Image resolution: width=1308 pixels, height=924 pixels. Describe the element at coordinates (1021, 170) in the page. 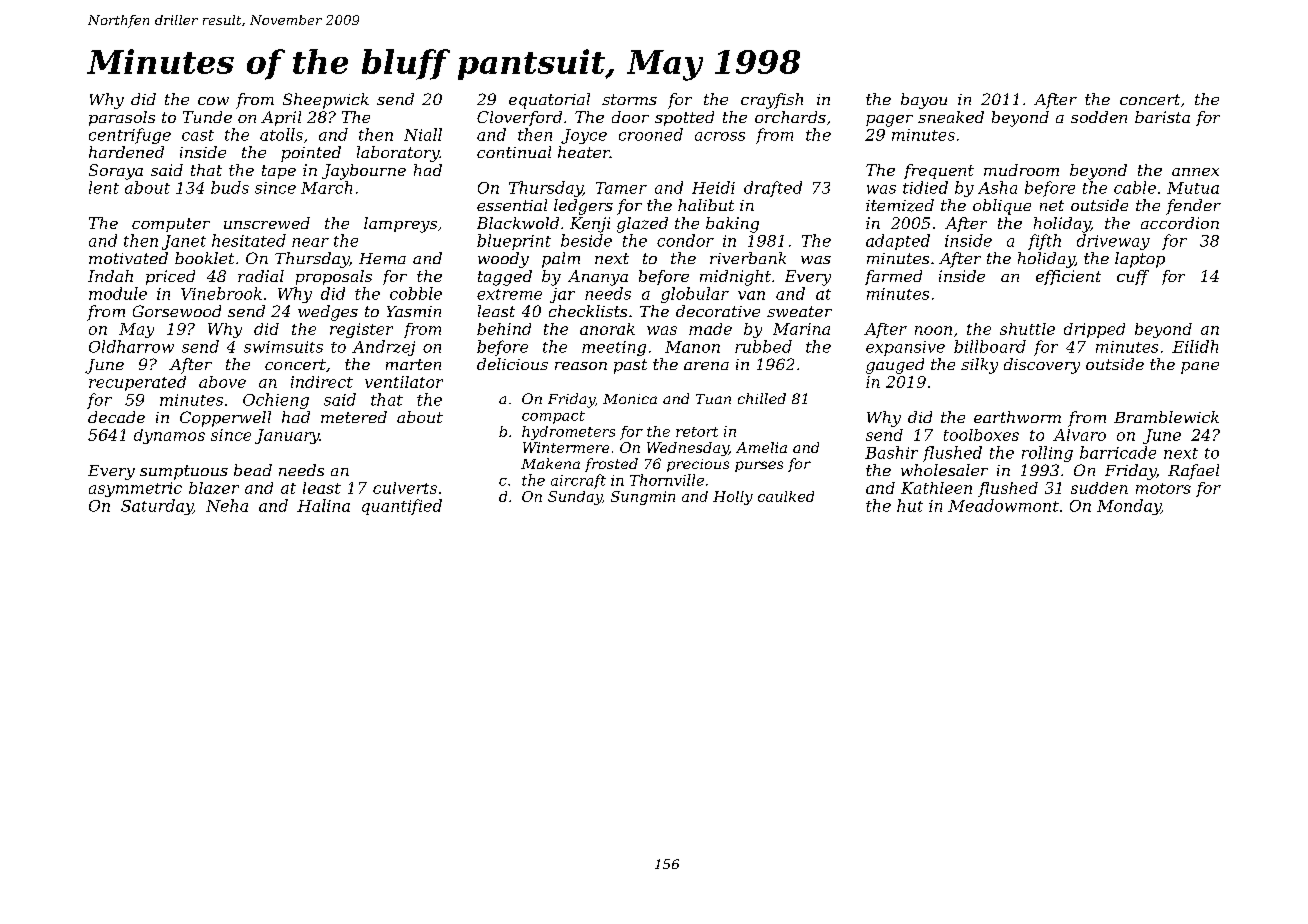

I see `mudroom` at that location.
